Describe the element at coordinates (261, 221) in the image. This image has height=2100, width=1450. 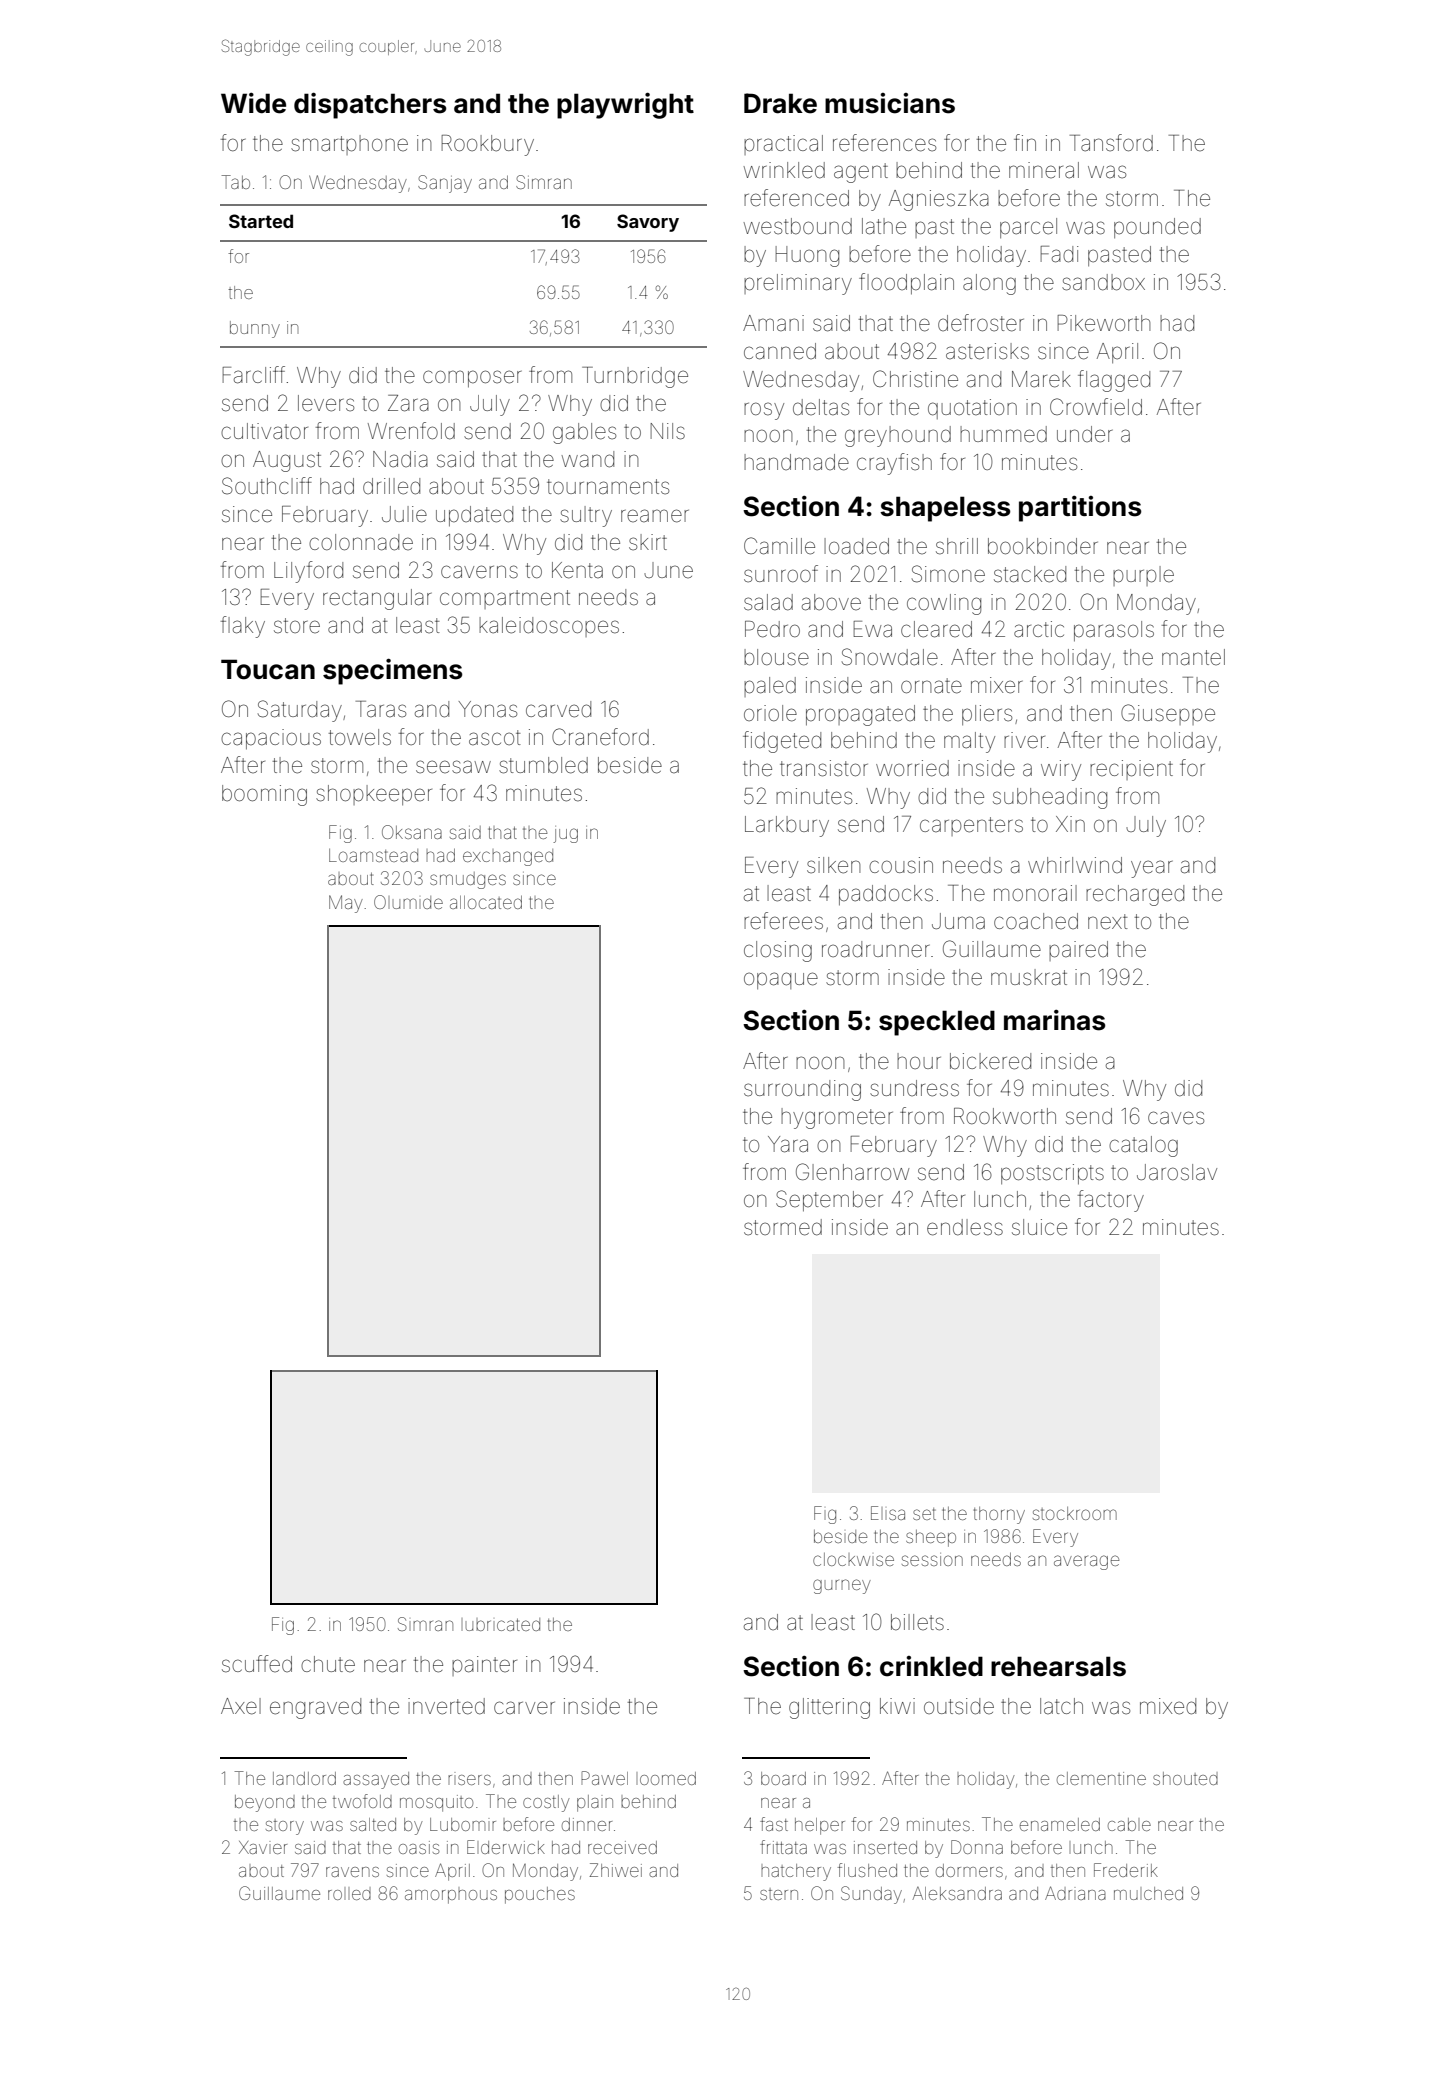
I see `Started` at that location.
